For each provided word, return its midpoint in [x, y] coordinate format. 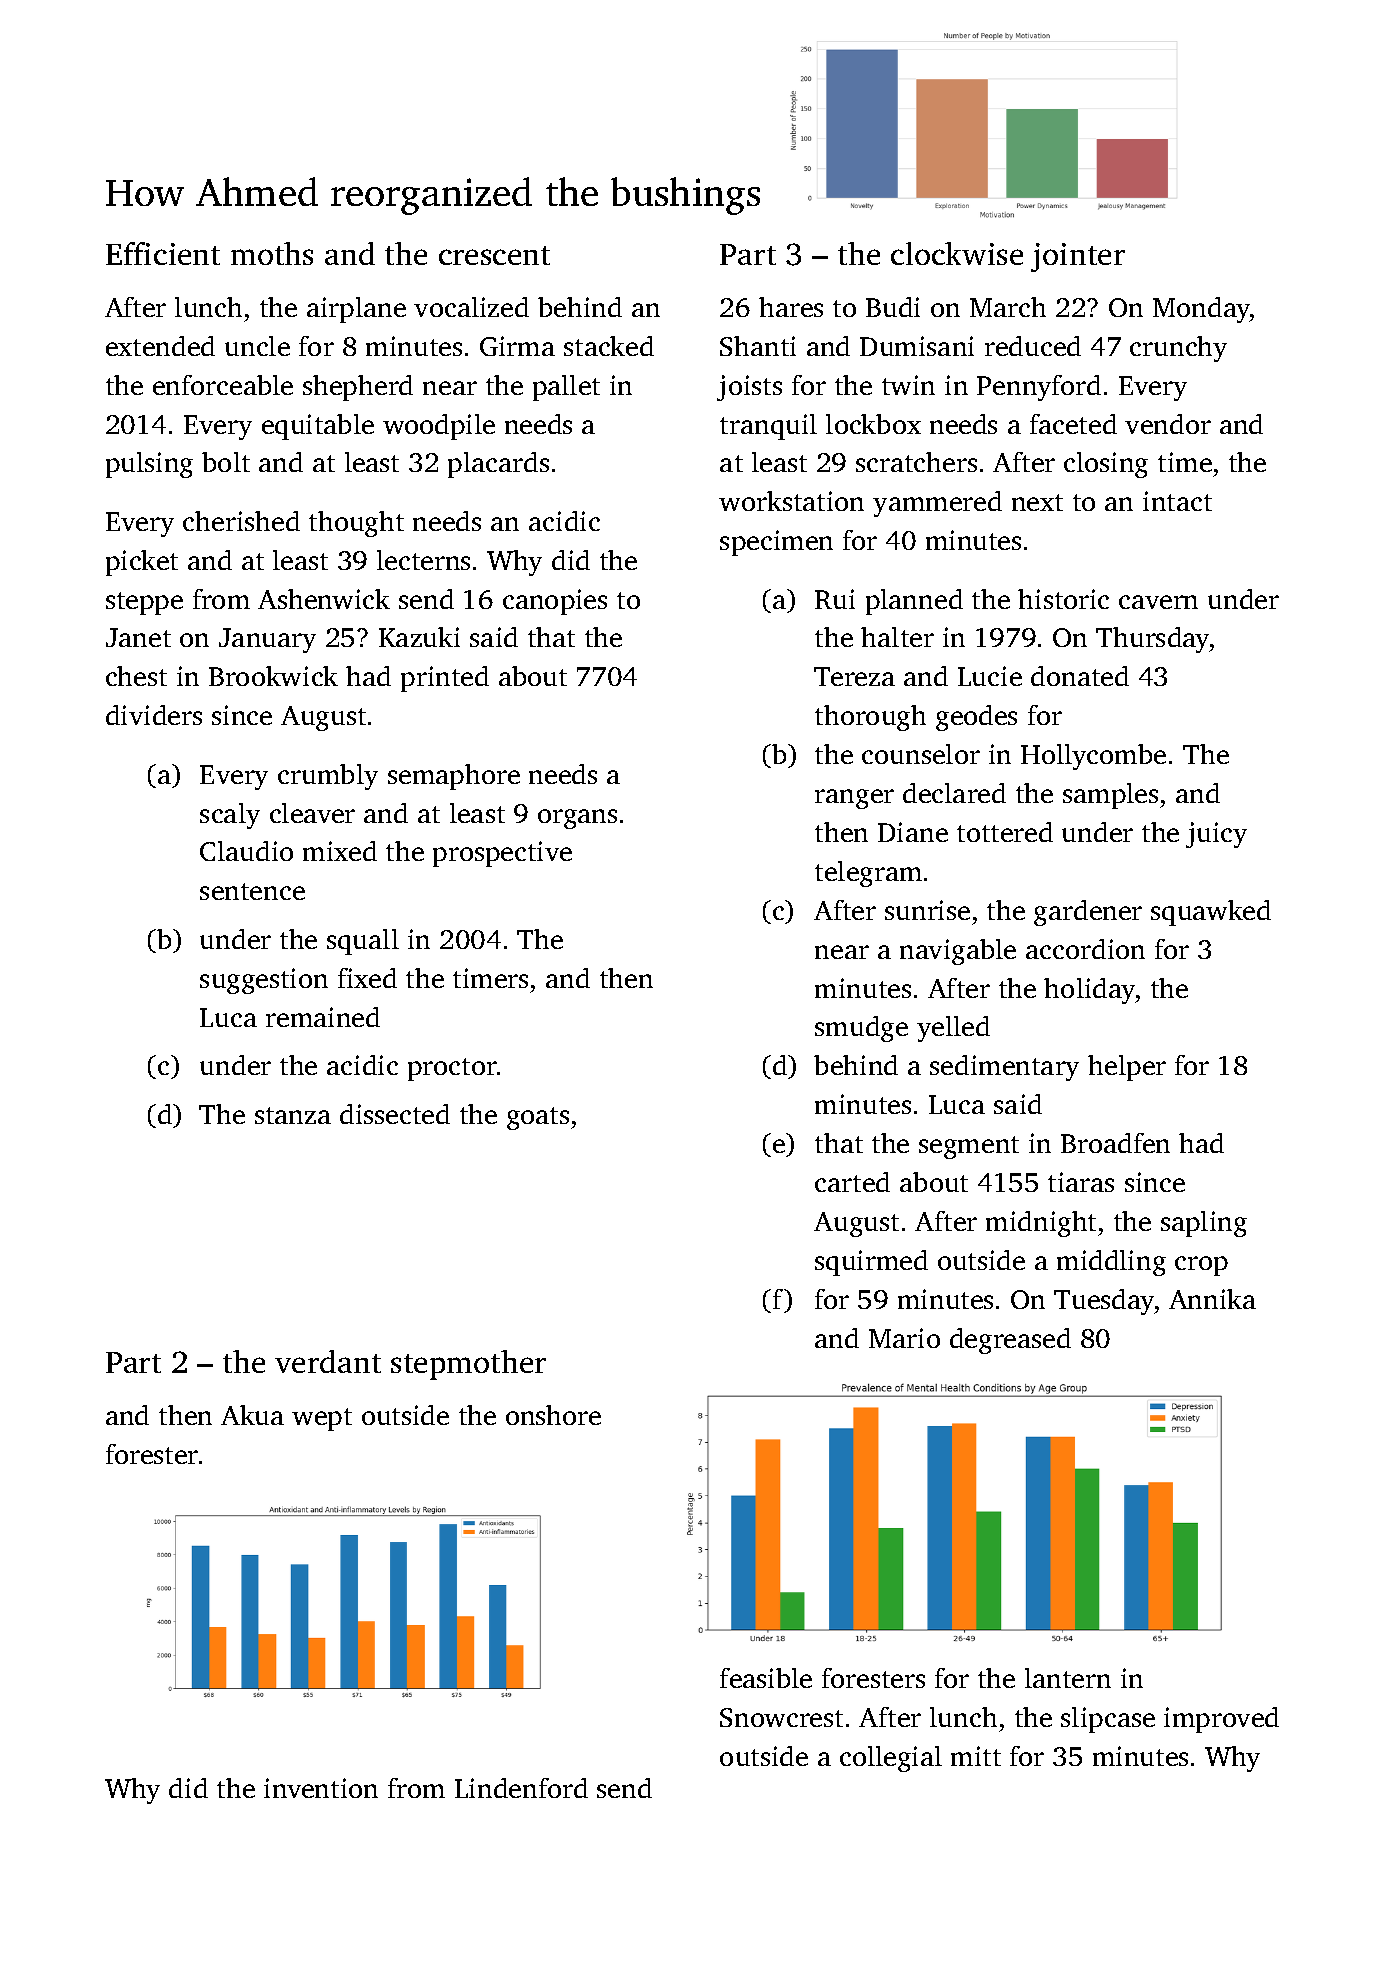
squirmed [871, 1263]
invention [321, 1788]
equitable [318, 427]
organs [577, 819]
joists [749, 388]
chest [136, 676]
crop [1201, 1266]
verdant [328, 1361]
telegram [868, 874]
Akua [252, 1415]
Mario [904, 1338]
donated [1080, 676]
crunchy [1178, 349]
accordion [1085, 949]
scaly [230, 816]
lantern [1068, 1678]
